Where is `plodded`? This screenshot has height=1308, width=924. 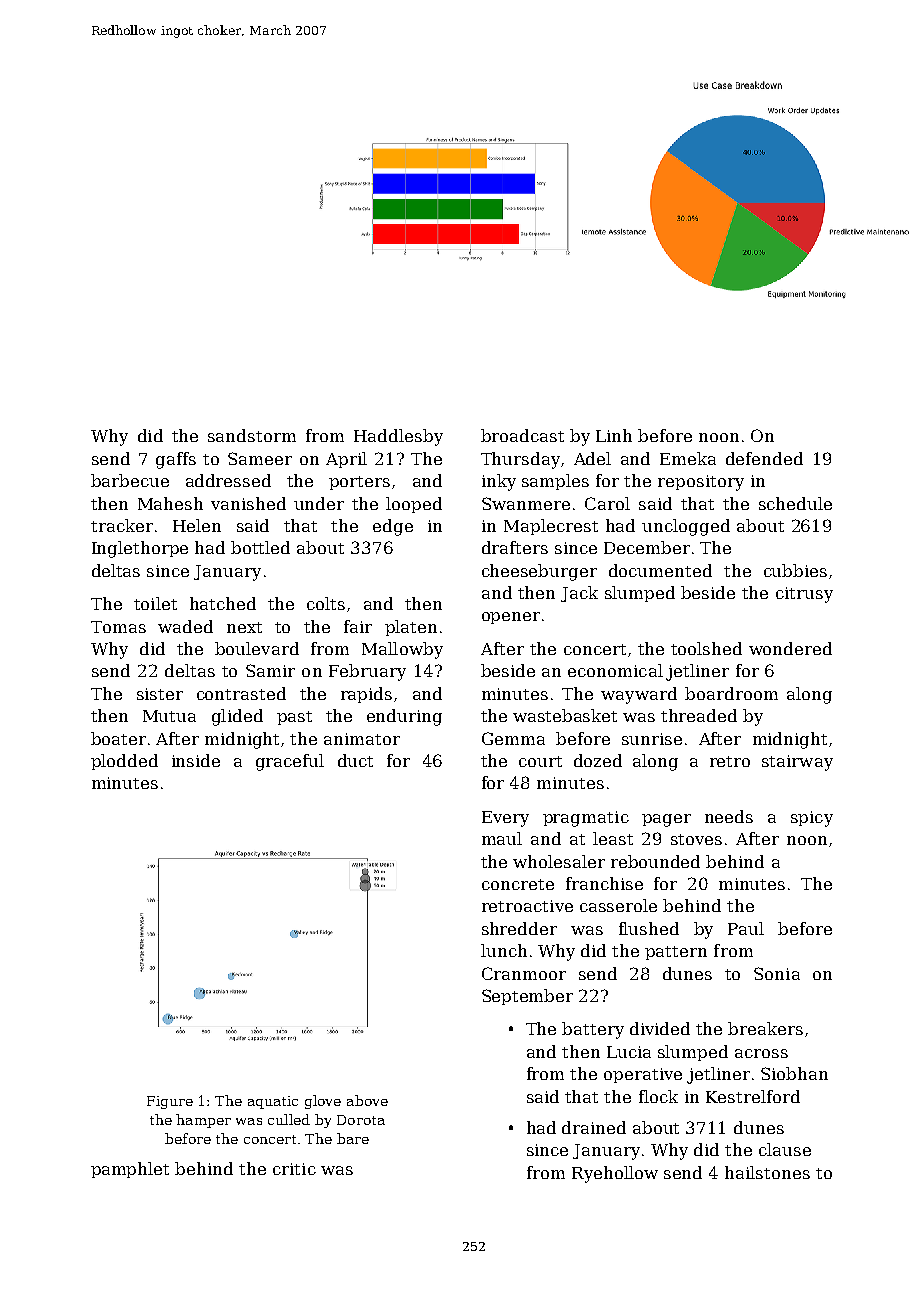 plodded is located at coordinates (124, 762).
